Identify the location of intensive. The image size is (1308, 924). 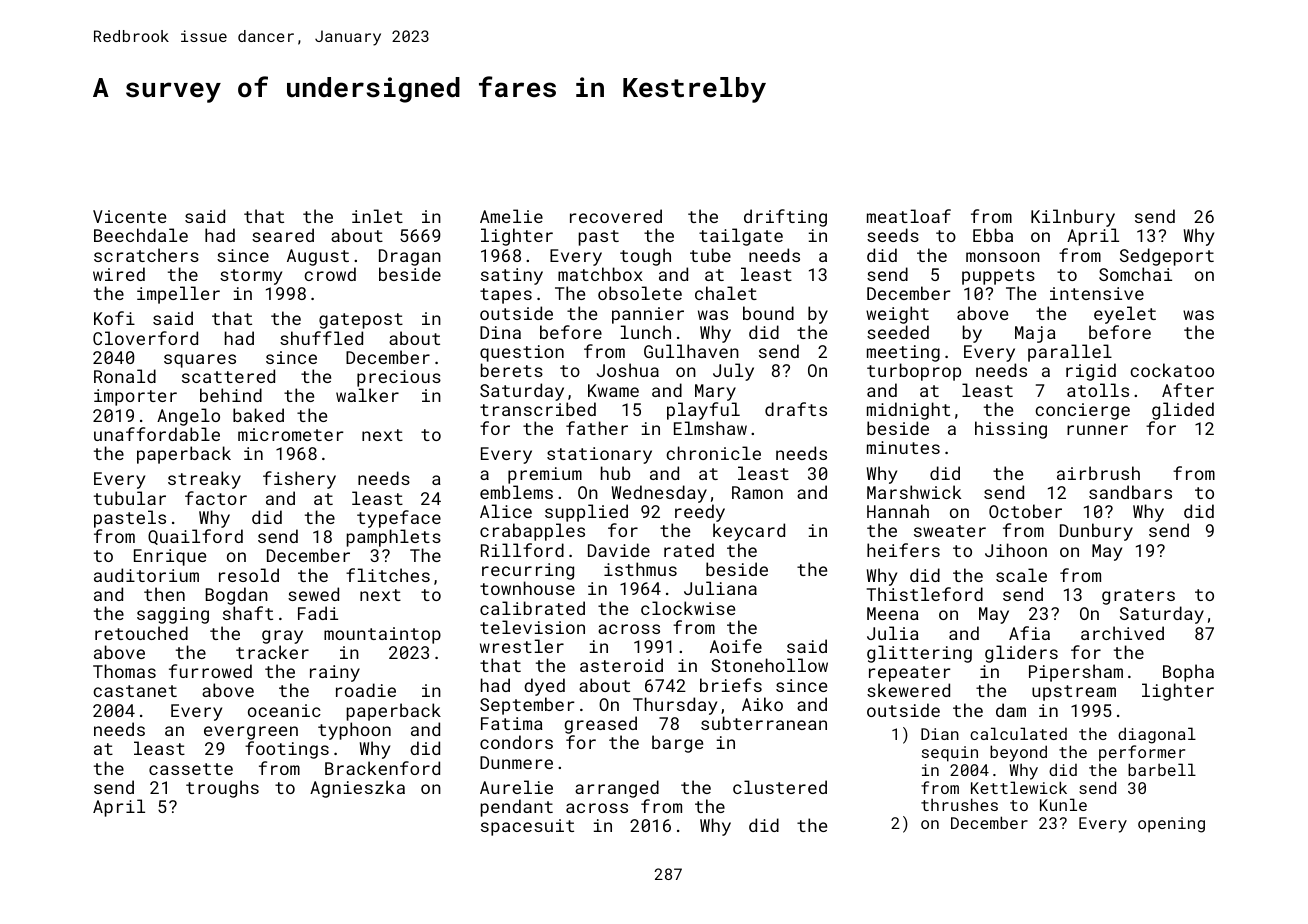
(1097, 293).
